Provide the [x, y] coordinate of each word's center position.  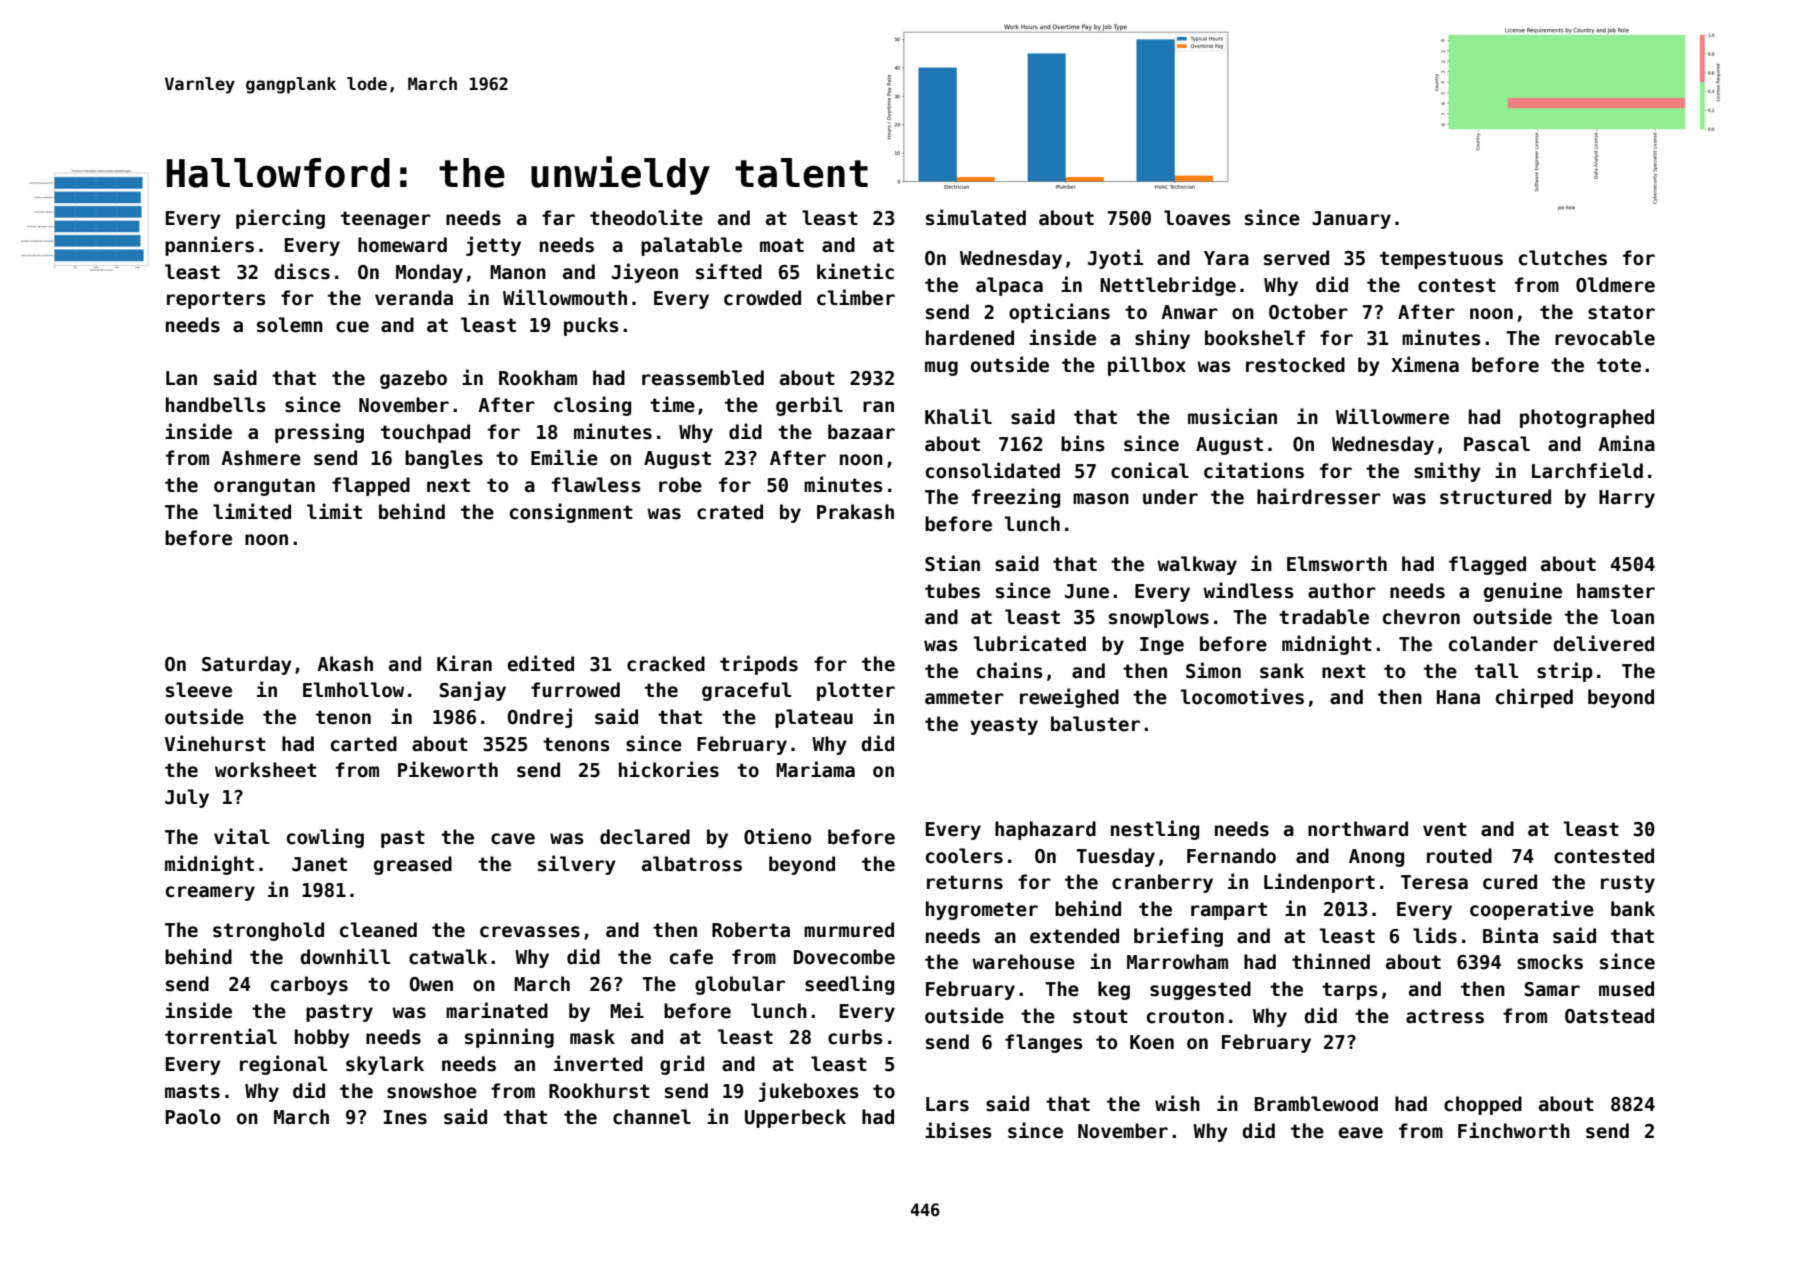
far [558, 218]
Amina [1626, 443]
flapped [371, 486]
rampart [1229, 911]
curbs [855, 1037]
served [1296, 258]
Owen [431, 984]
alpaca [1009, 286]
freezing [1016, 498]
